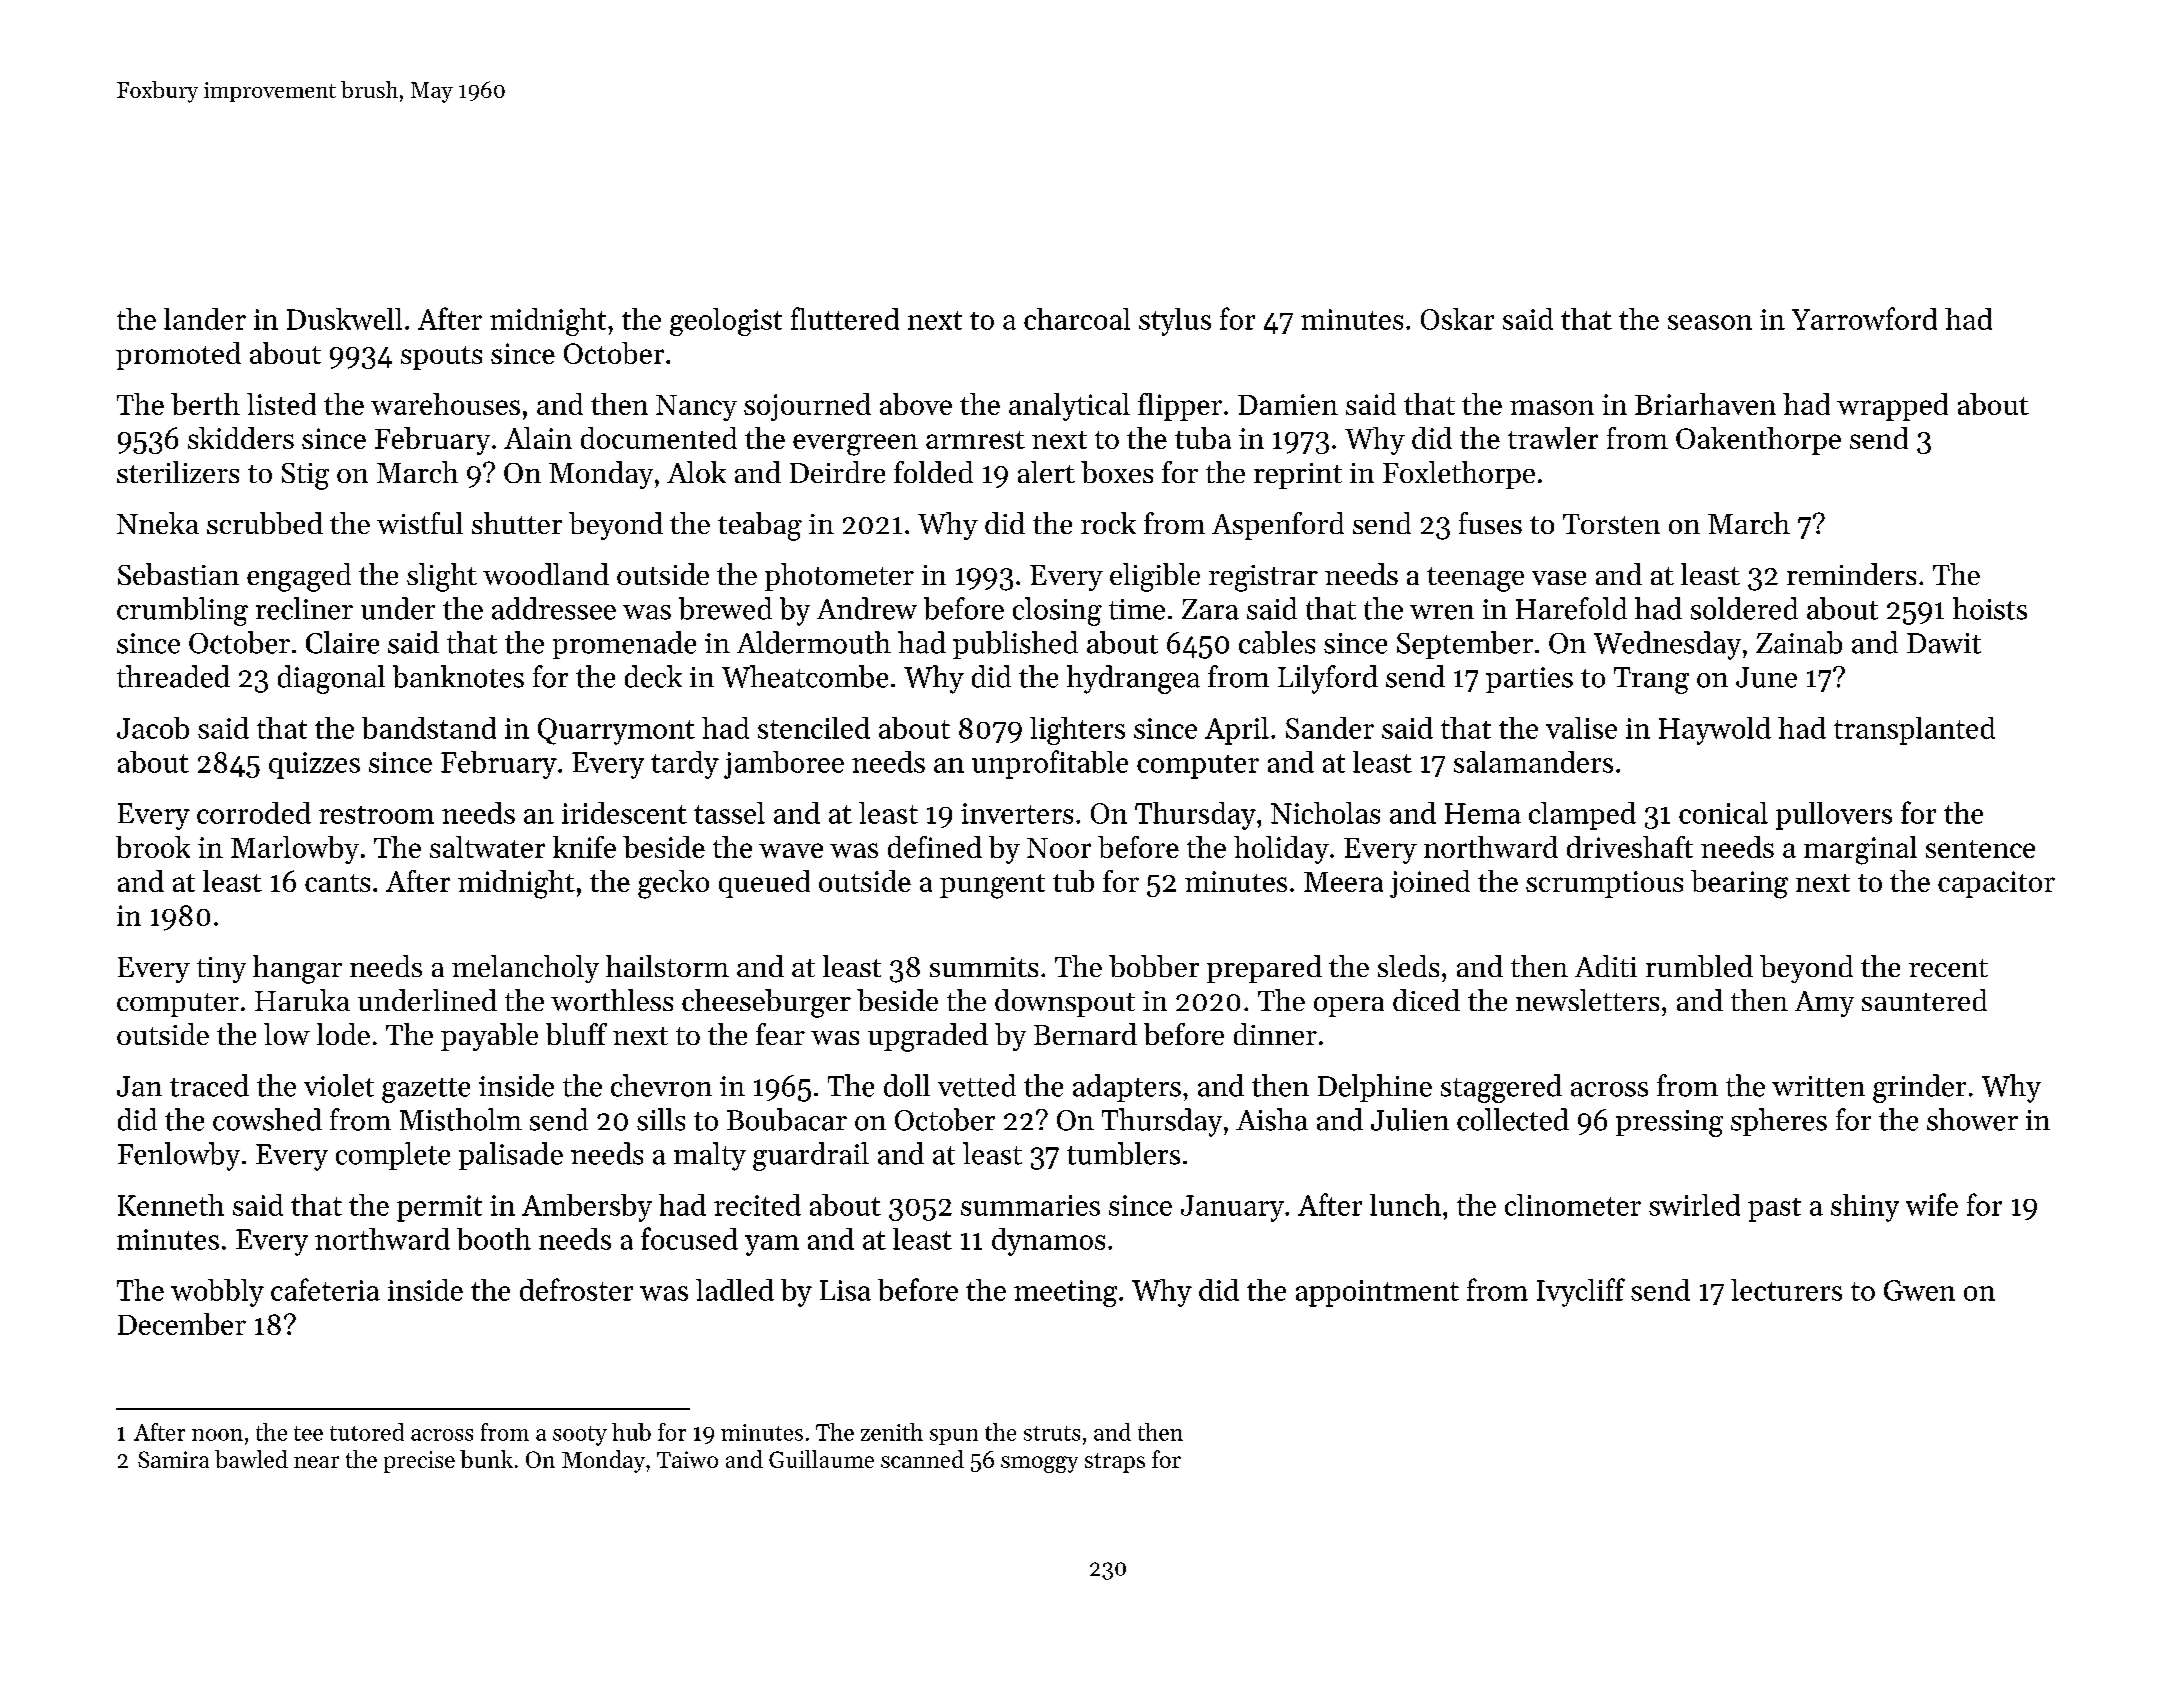 This document has height=1683, width=2178. What do you see at coordinates (1705, 404) in the document?
I see `Briarhaven` at bounding box center [1705, 404].
